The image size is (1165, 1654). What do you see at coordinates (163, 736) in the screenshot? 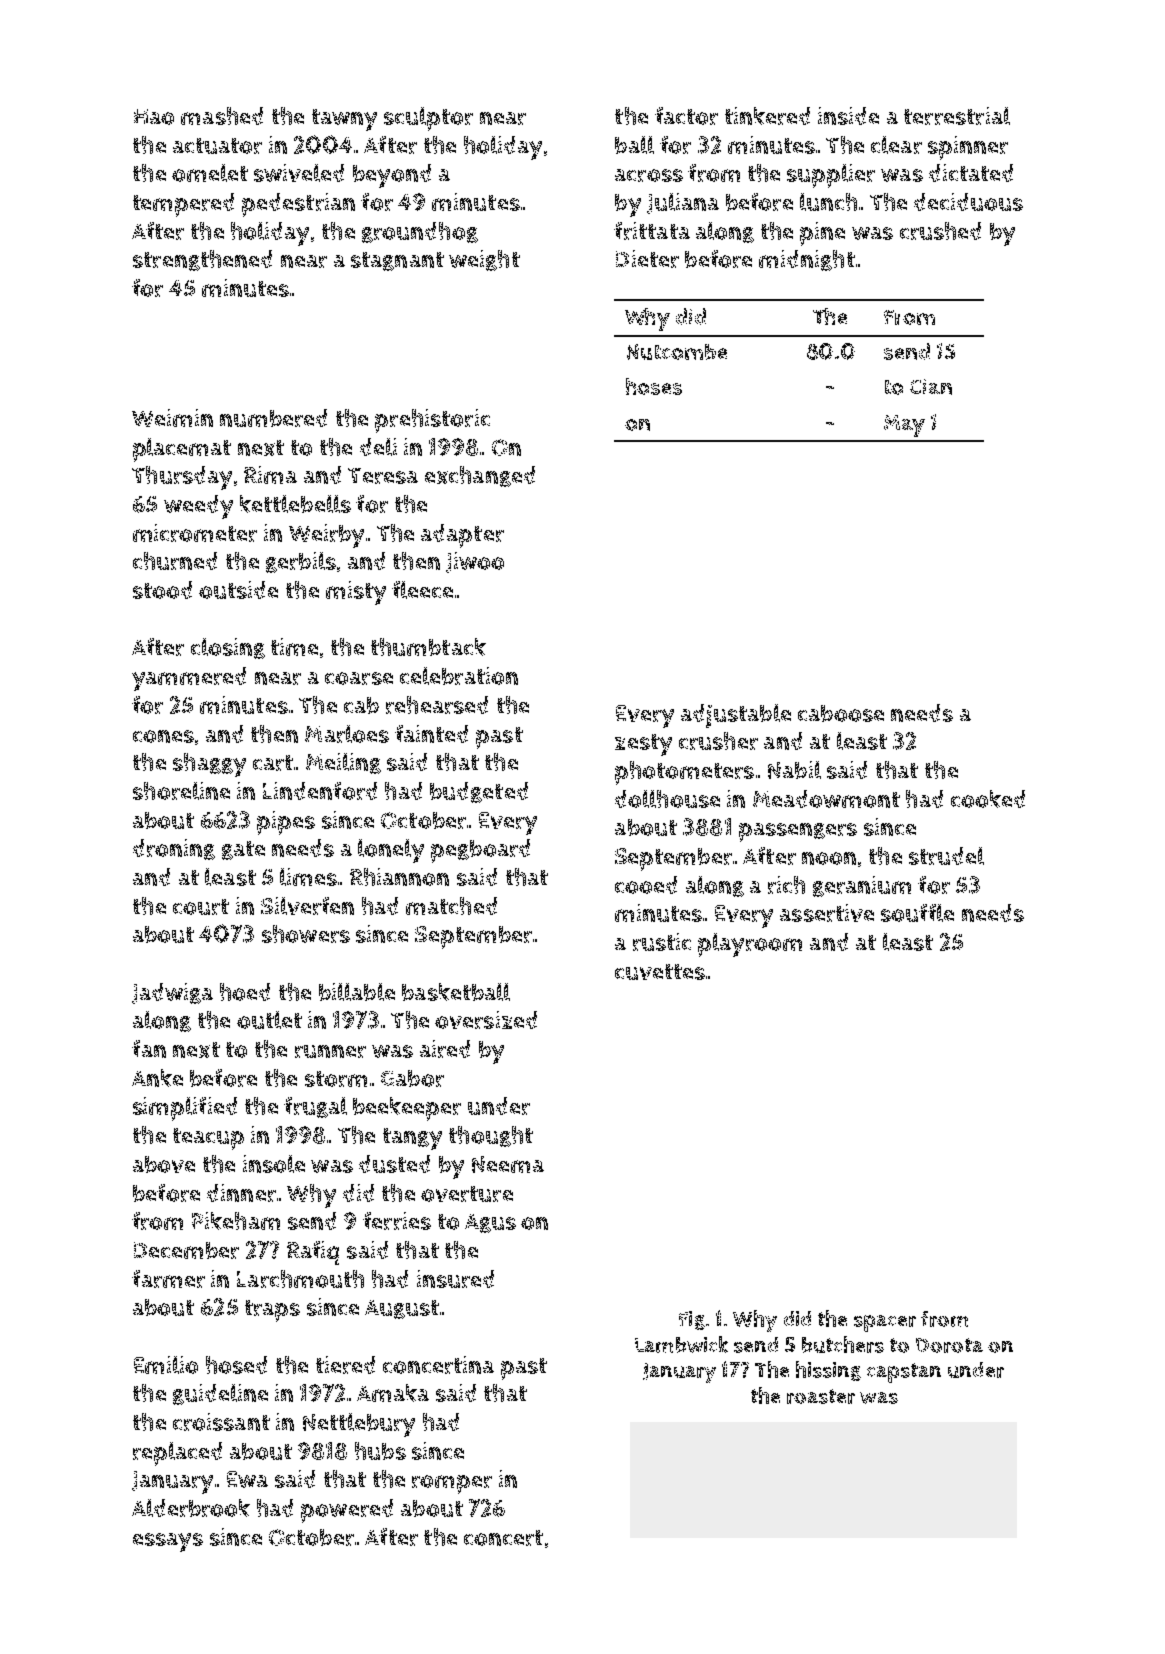
I see `cones` at bounding box center [163, 736].
